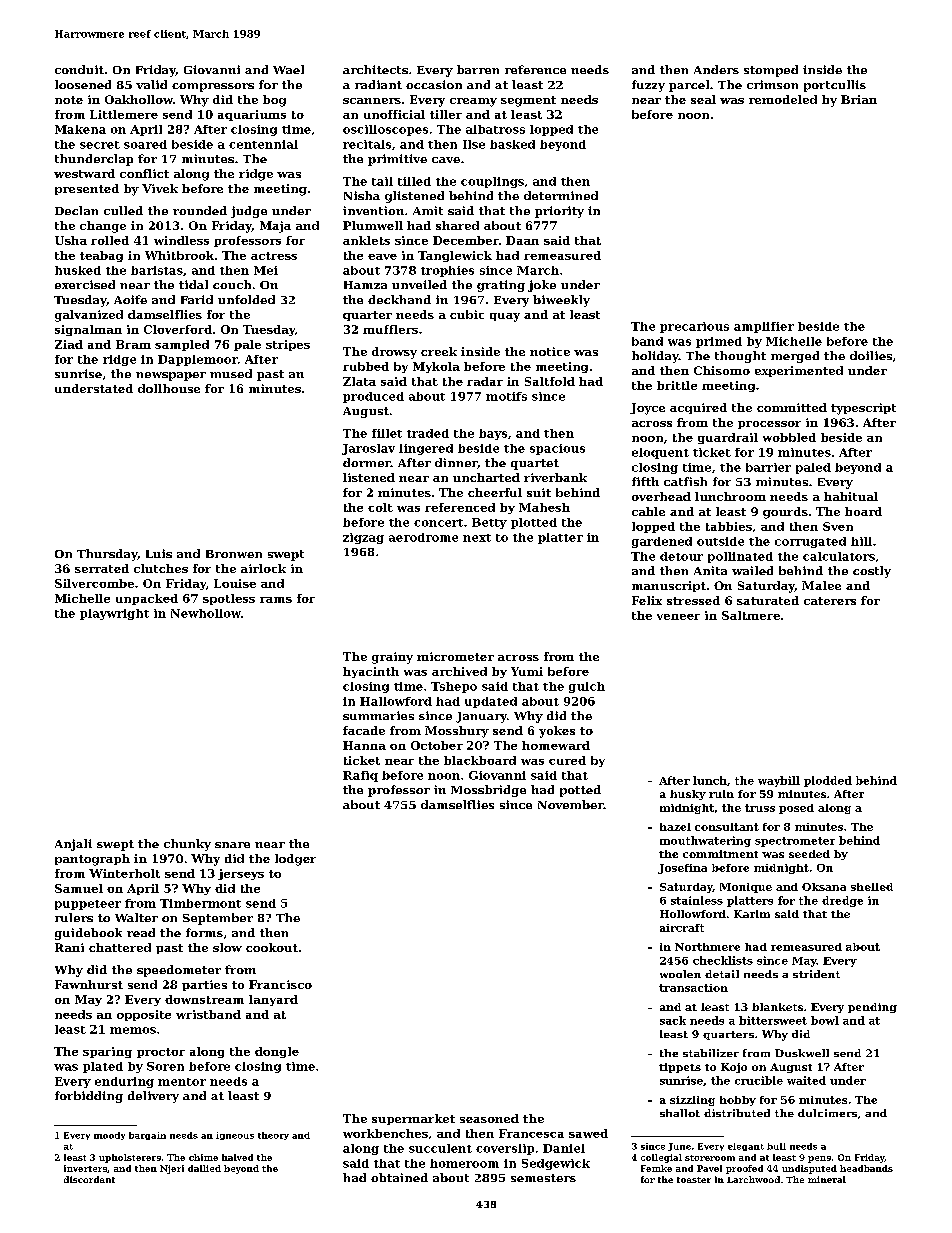 This screenshot has height=1233, width=952. What do you see at coordinates (828, 781) in the screenshot?
I see `plodded` at bounding box center [828, 781].
